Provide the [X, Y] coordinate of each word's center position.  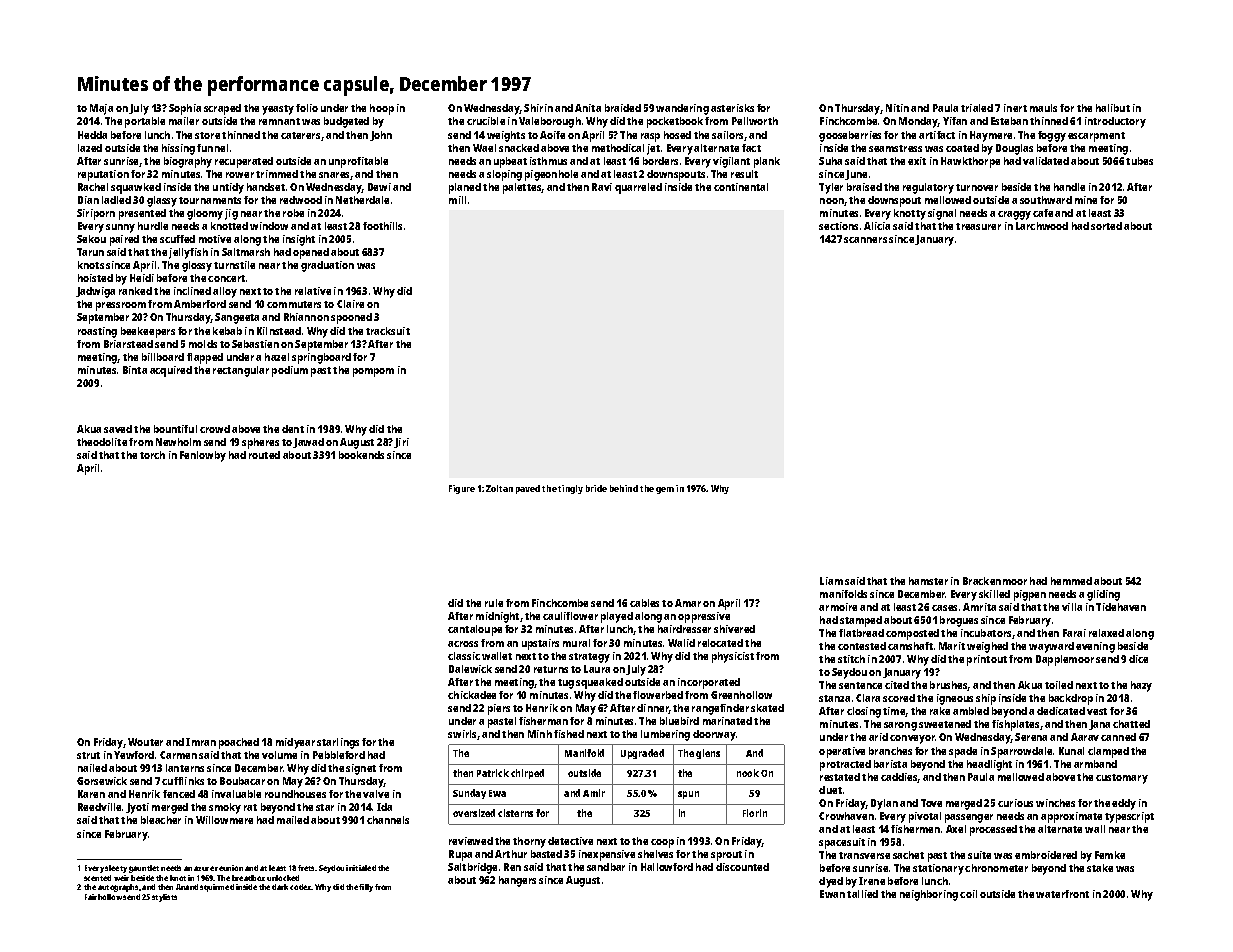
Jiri [401, 443]
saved [118, 429]
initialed [361, 868]
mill [457, 200]
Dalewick [470, 669]
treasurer [978, 226]
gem [665, 490]
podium [290, 371]
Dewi [379, 187]
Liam [831, 581]
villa [1072, 607]
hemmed [1071, 581]
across [463, 644]
